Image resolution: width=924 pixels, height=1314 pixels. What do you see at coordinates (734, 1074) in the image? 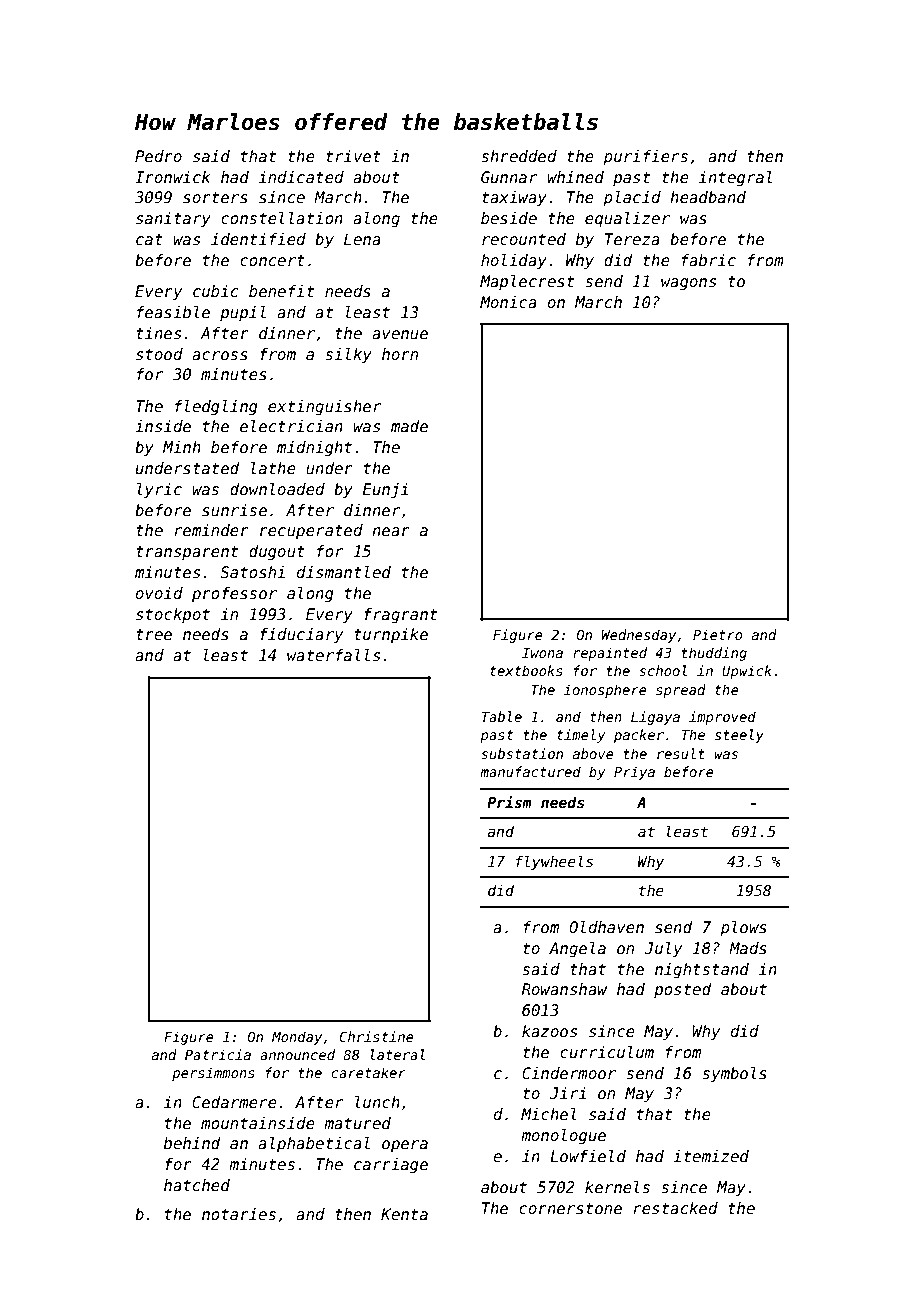
I see `symbols` at bounding box center [734, 1074].
